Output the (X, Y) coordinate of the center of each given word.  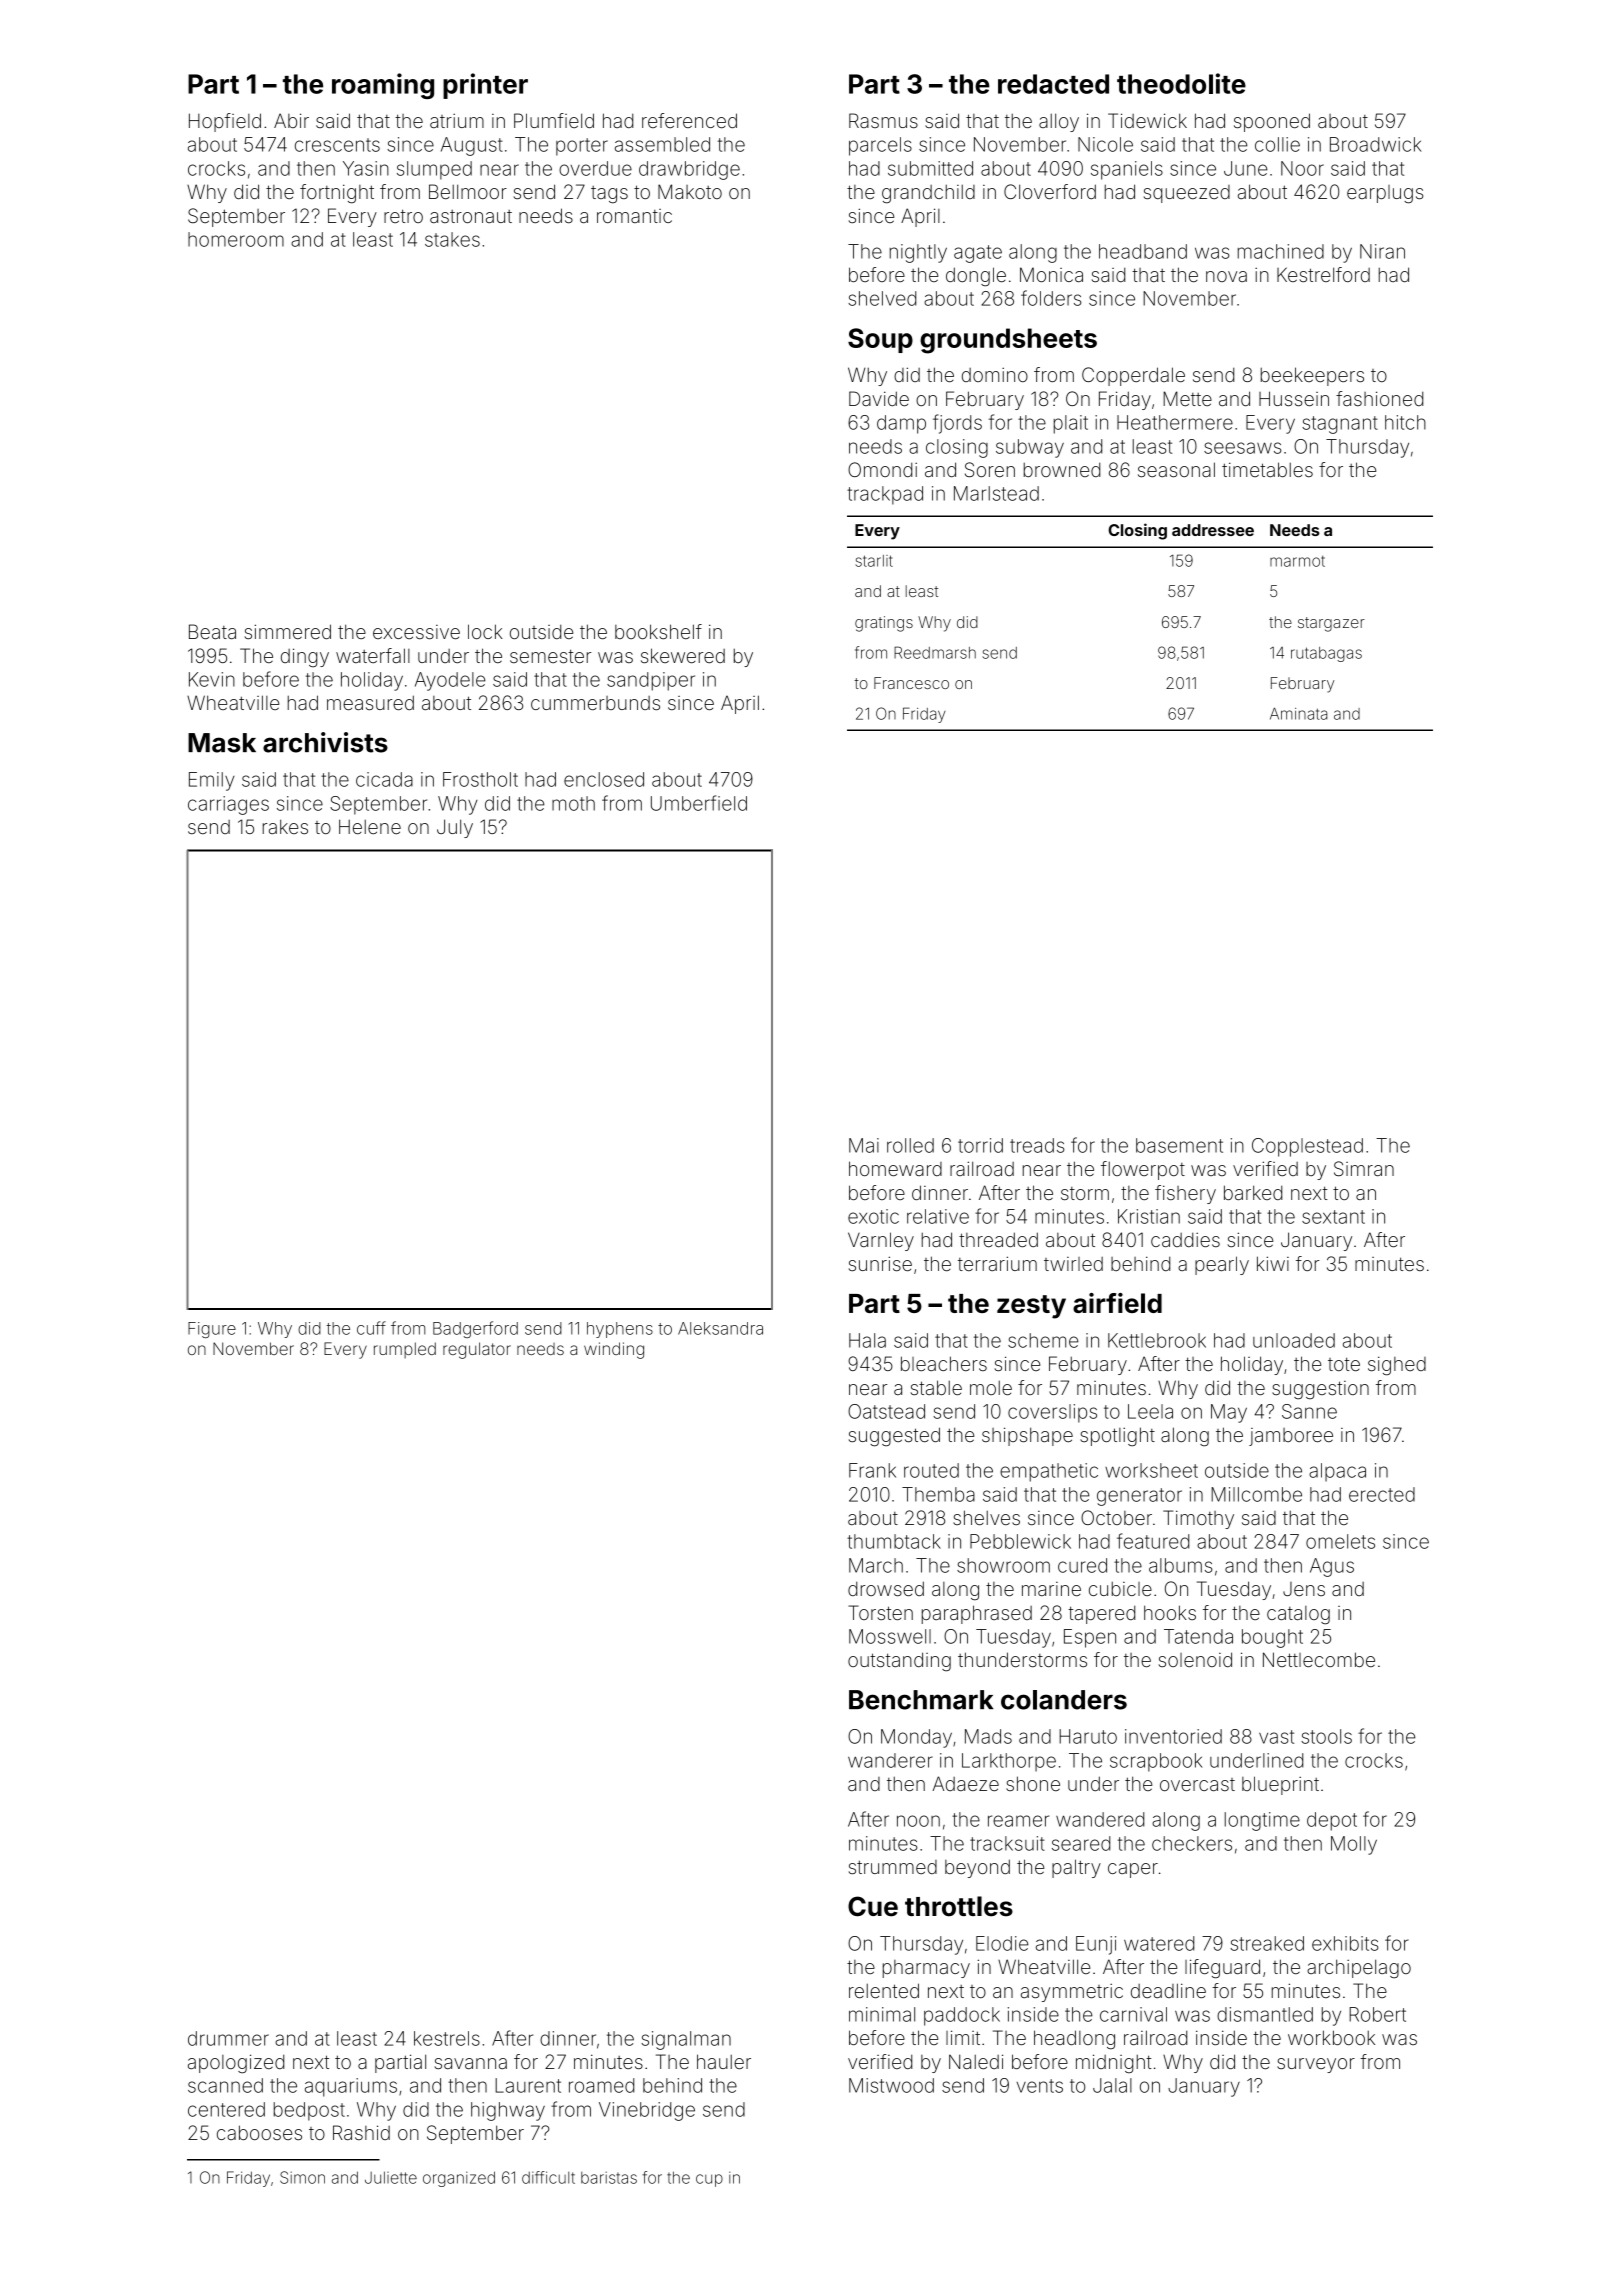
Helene (370, 826)
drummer (228, 2038)
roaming (383, 86)
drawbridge (689, 170)
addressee (1213, 530)
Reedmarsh (935, 652)
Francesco (911, 683)
